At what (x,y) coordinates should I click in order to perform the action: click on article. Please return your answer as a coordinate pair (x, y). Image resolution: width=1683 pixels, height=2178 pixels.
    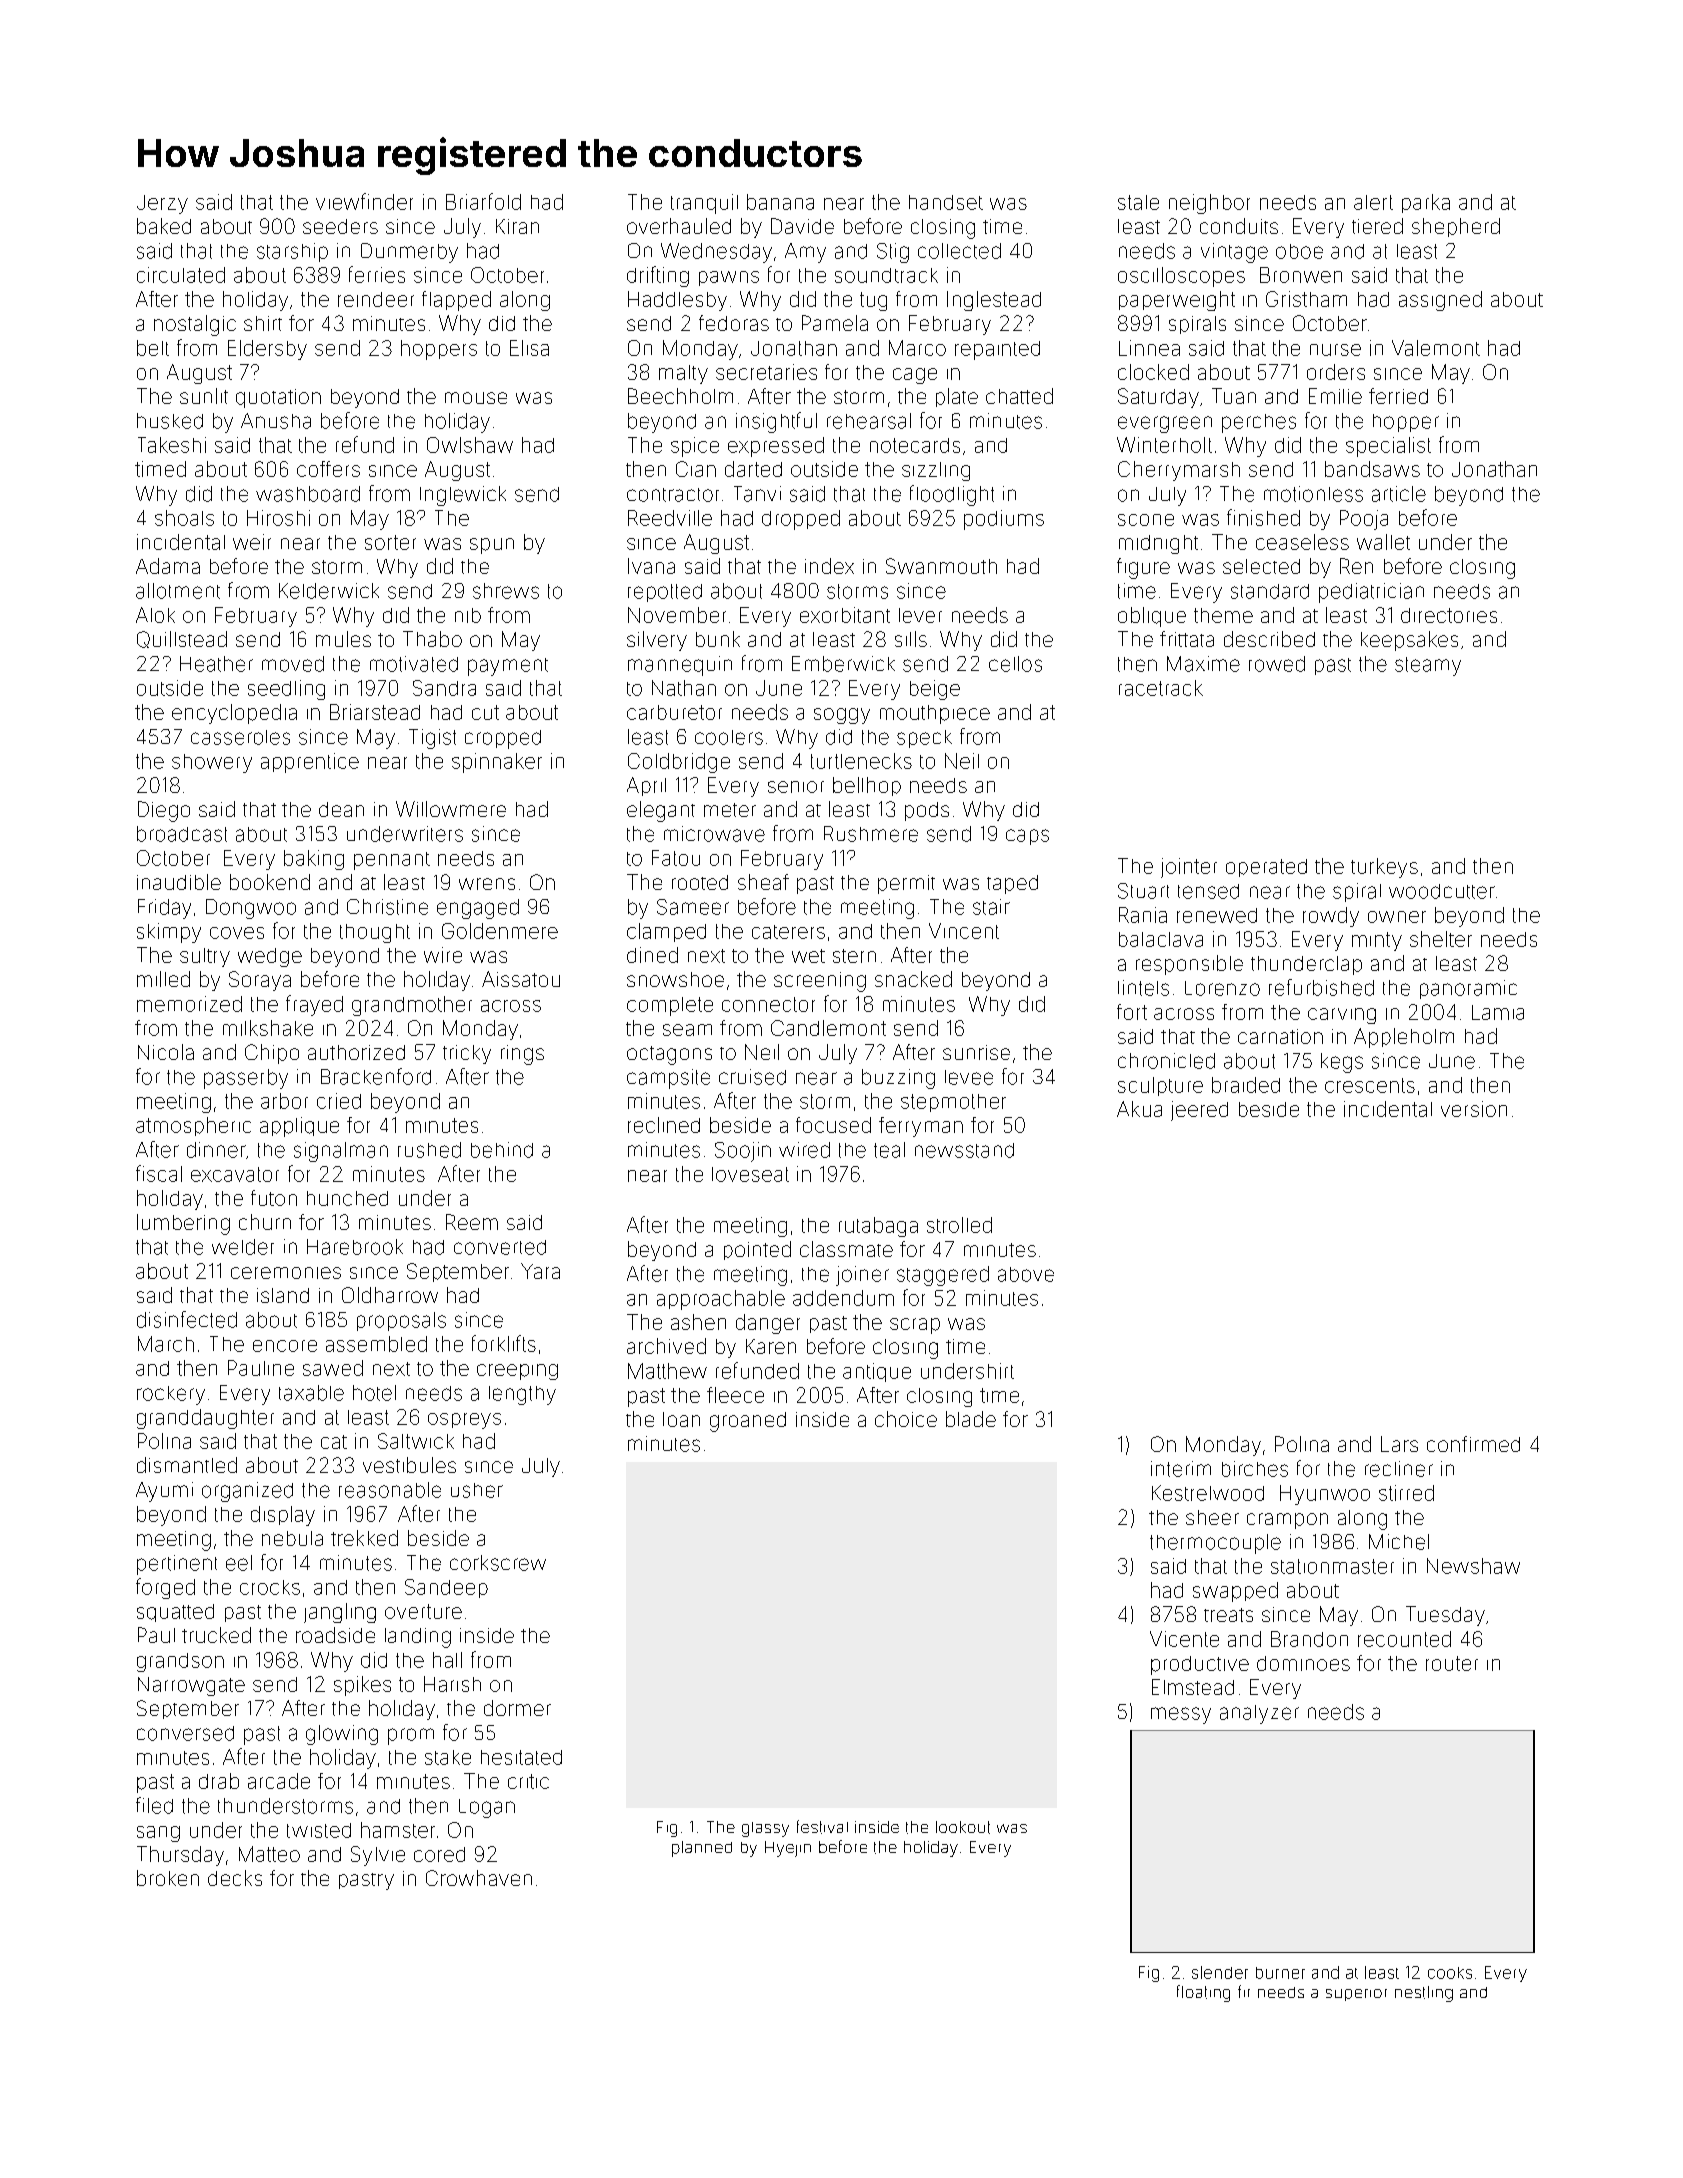
    Looking at the image, I should click on (1399, 494).
